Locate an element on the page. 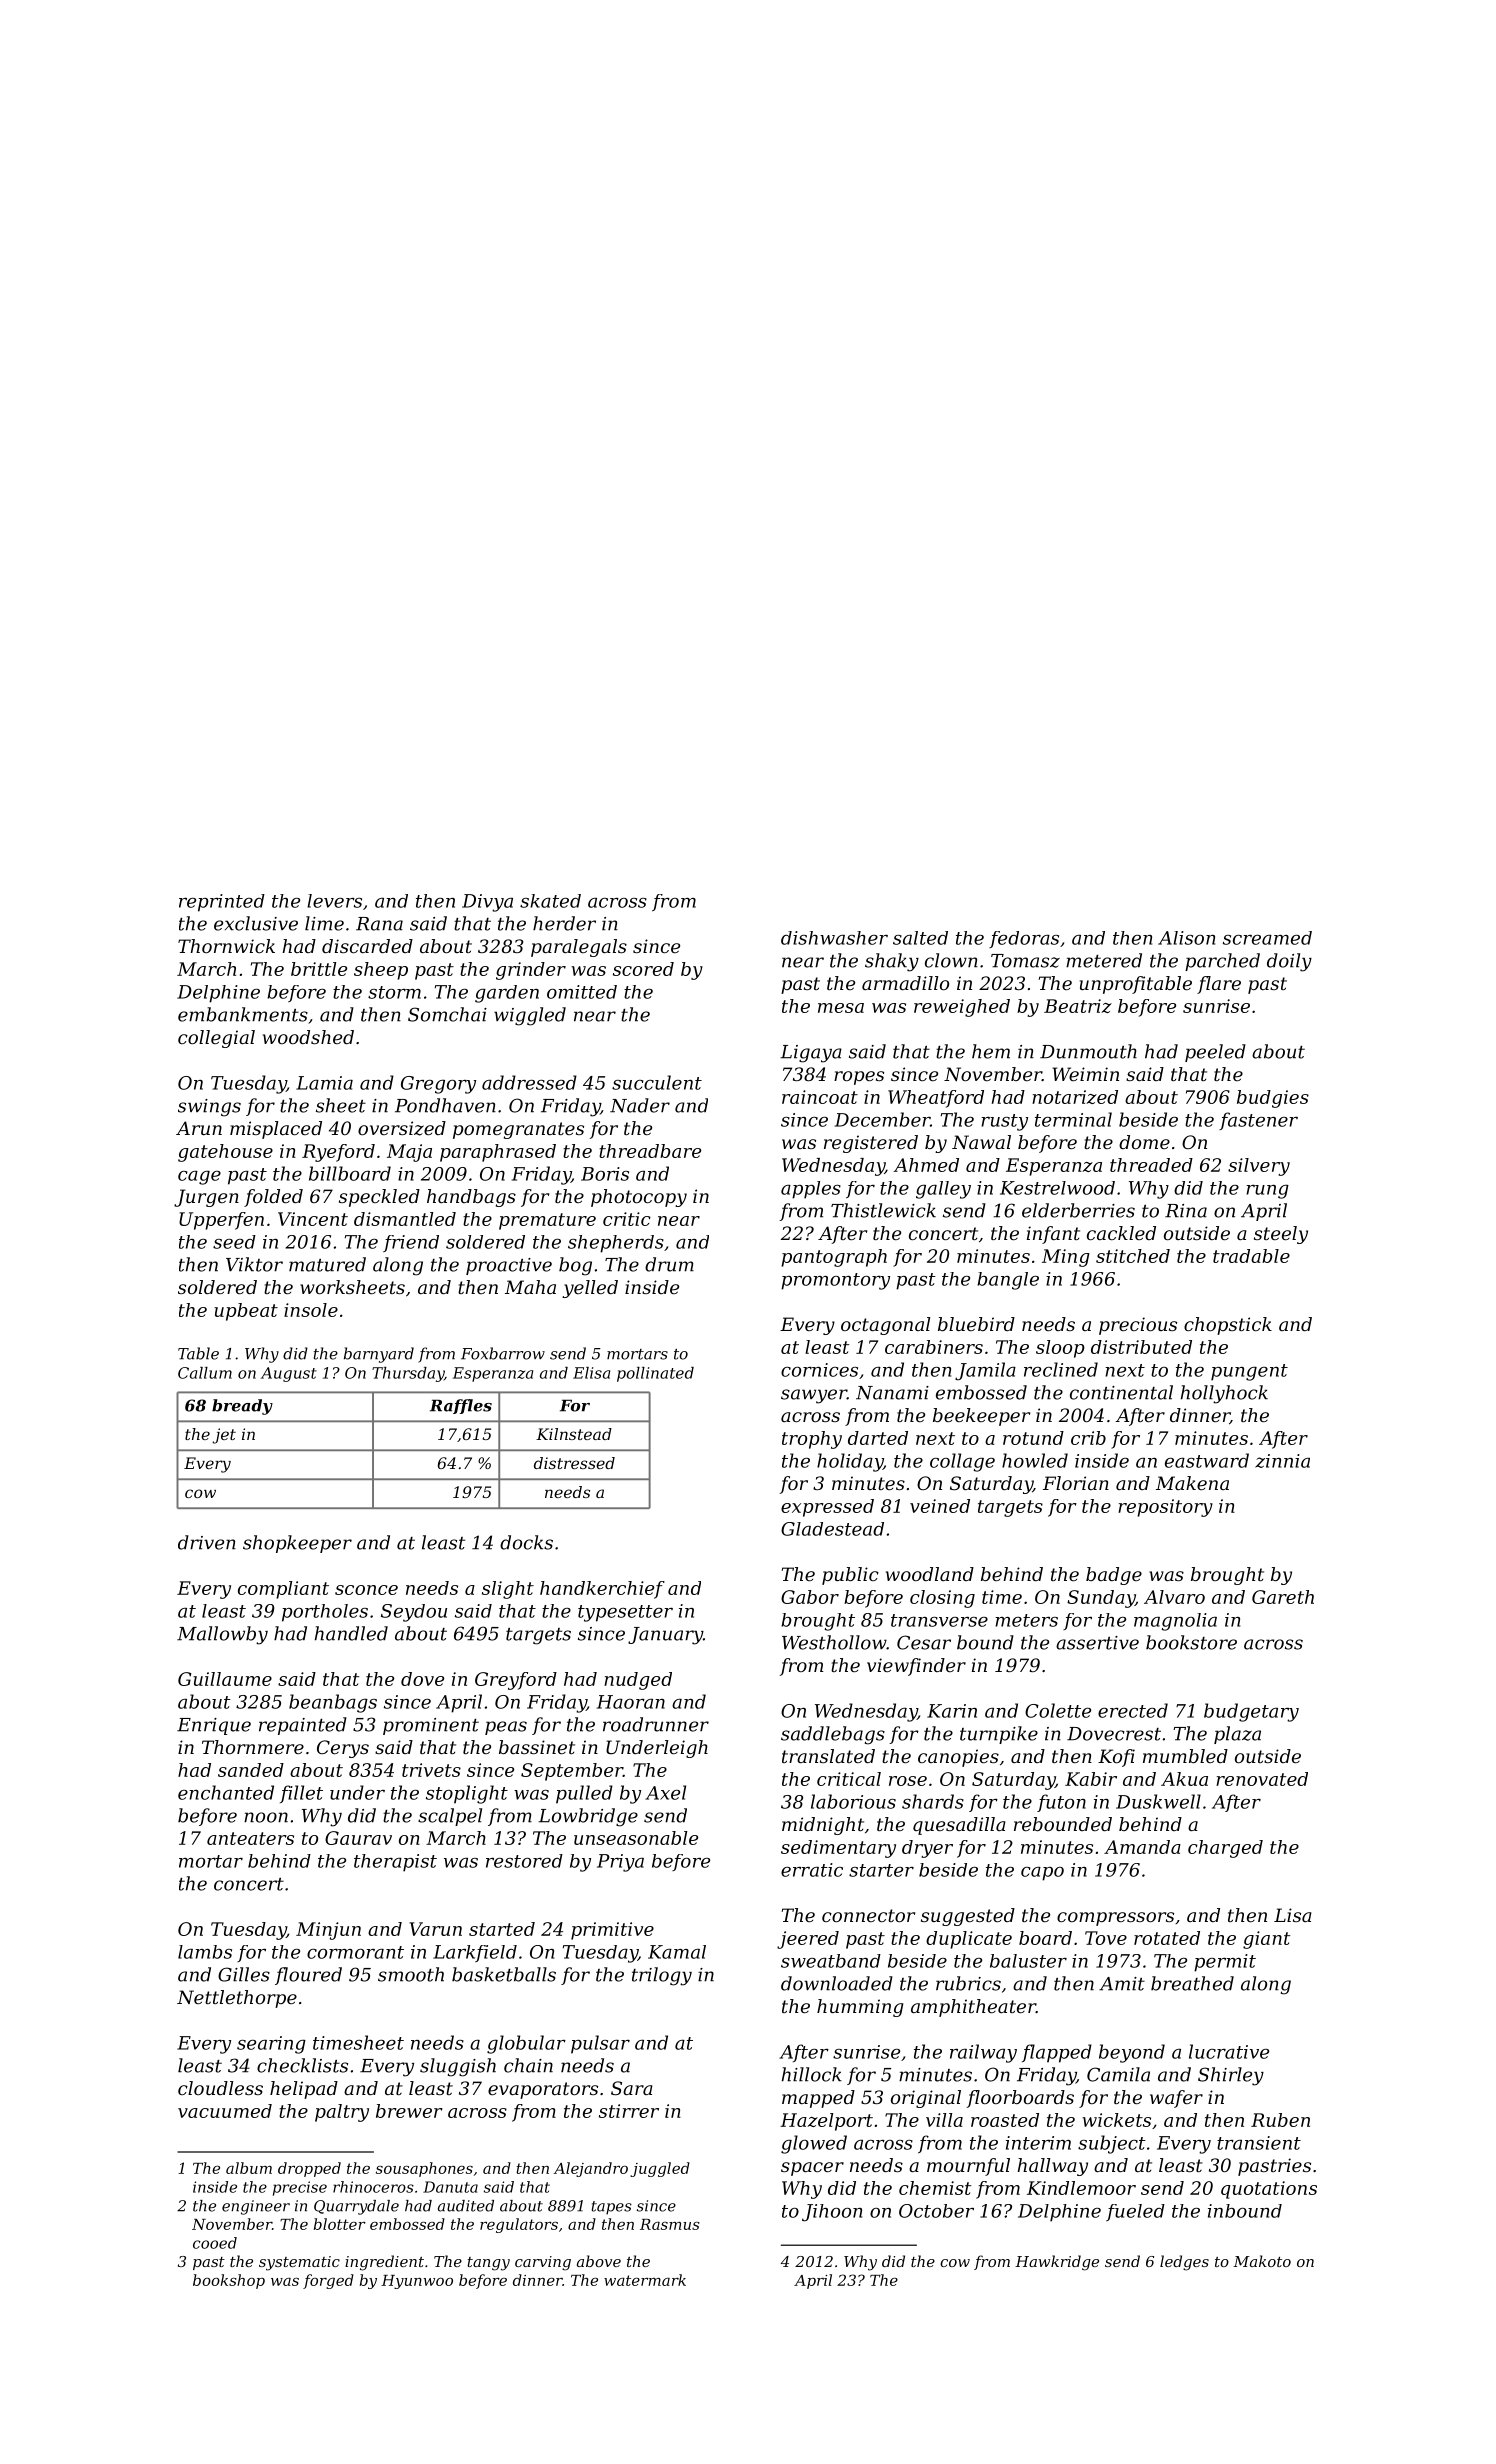  matured is located at coordinates (327, 1264).
